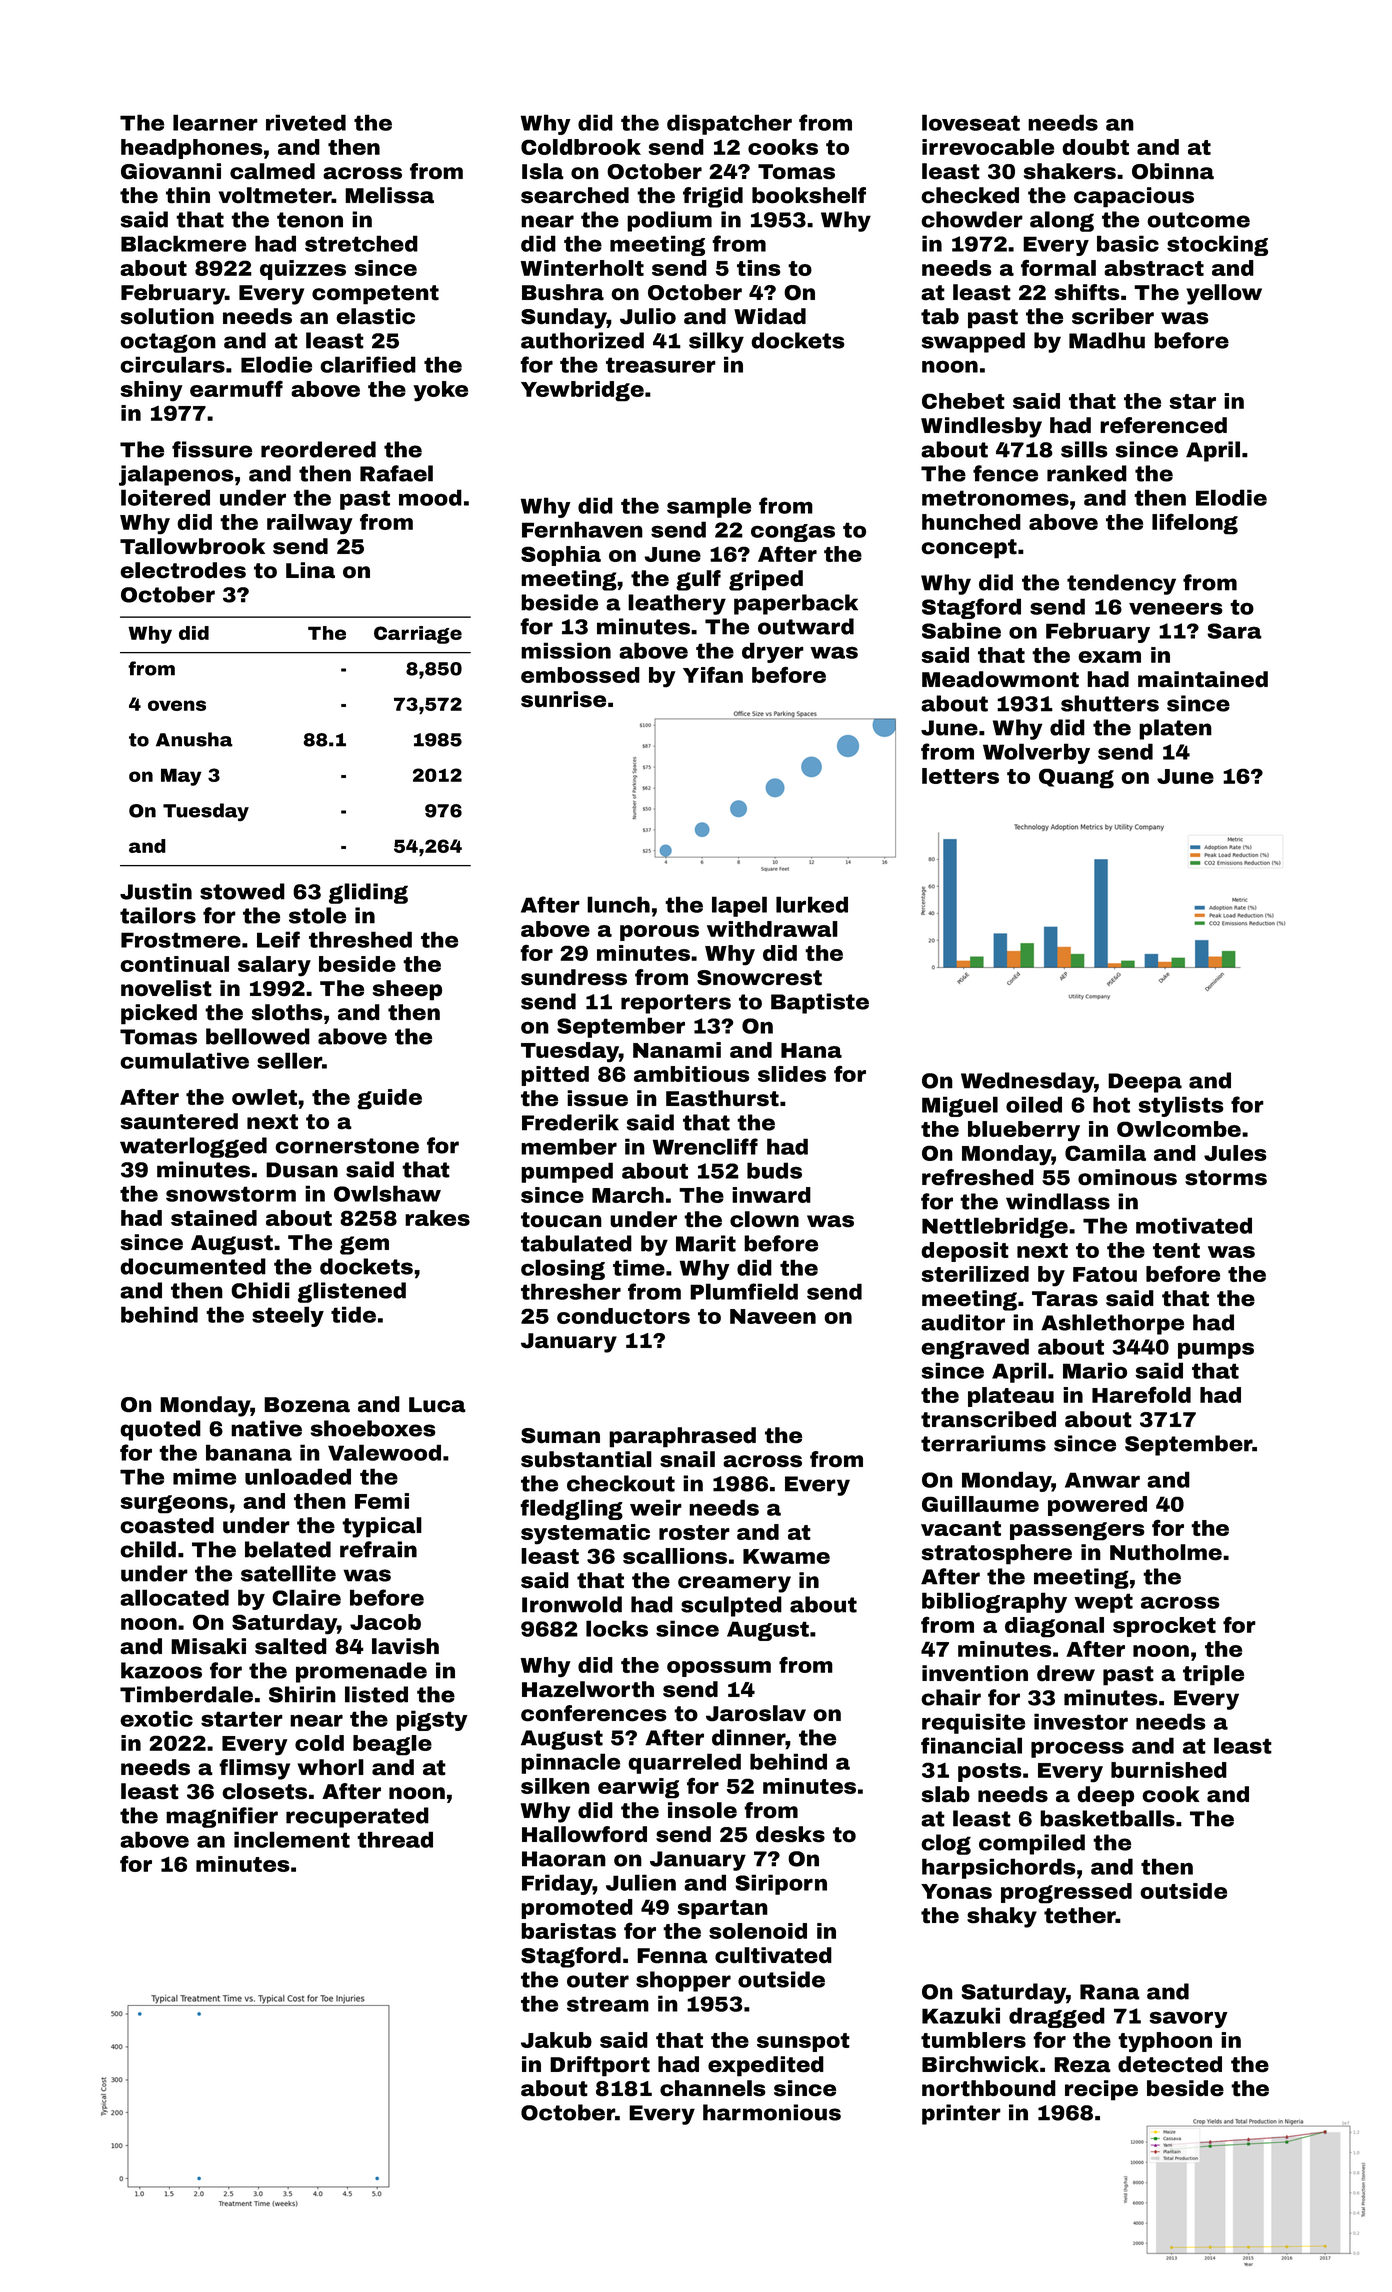 This image has height=2292, width=1392. I want to click on Giovanni, so click(171, 171).
